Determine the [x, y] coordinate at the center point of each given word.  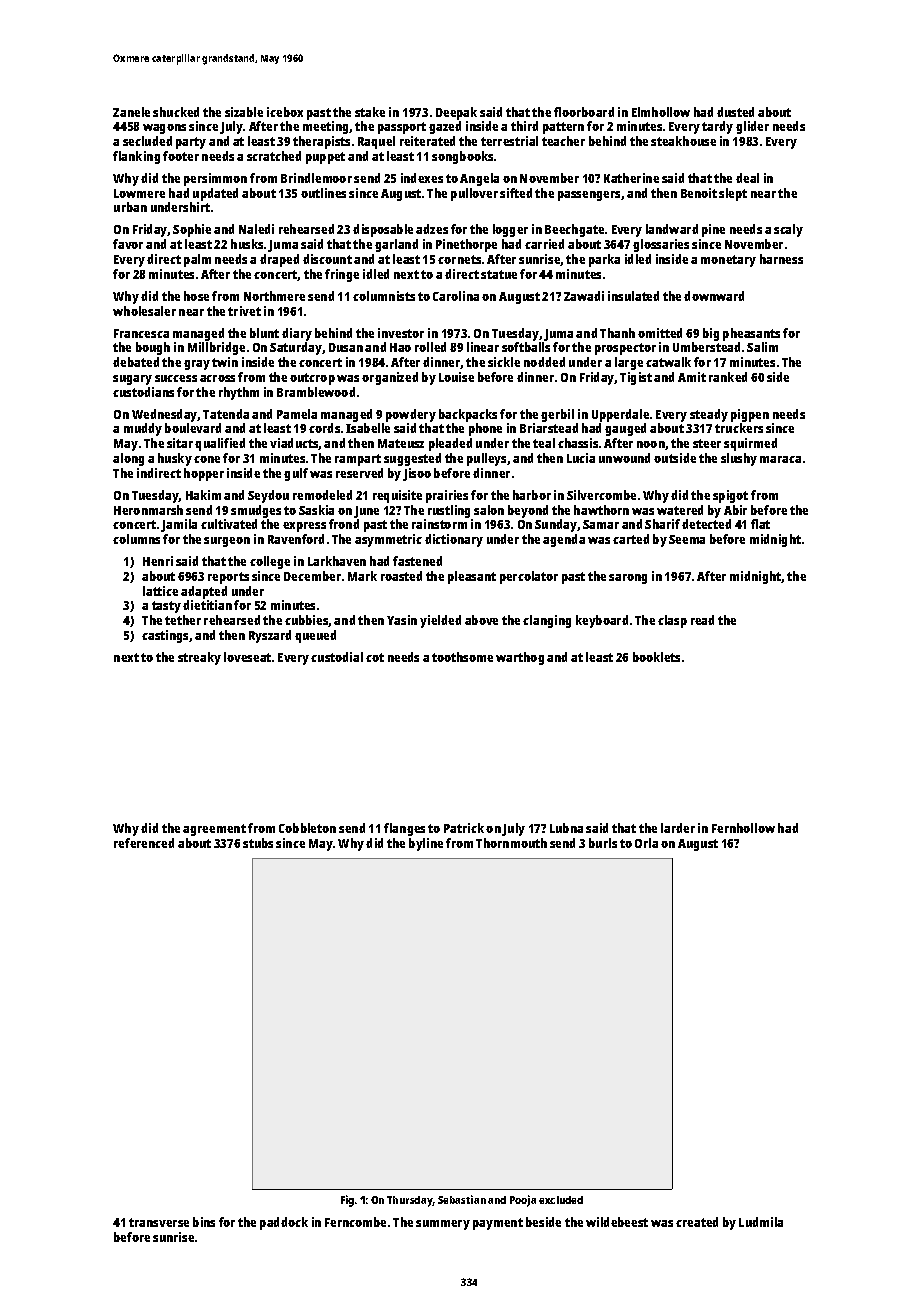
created [697, 1222]
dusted [735, 112]
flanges [404, 829]
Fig [347, 1201]
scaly [788, 230]
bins [204, 1222]
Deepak [456, 113]
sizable [244, 112]
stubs [258, 843]
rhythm [239, 393]
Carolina [456, 296]
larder [678, 828]
